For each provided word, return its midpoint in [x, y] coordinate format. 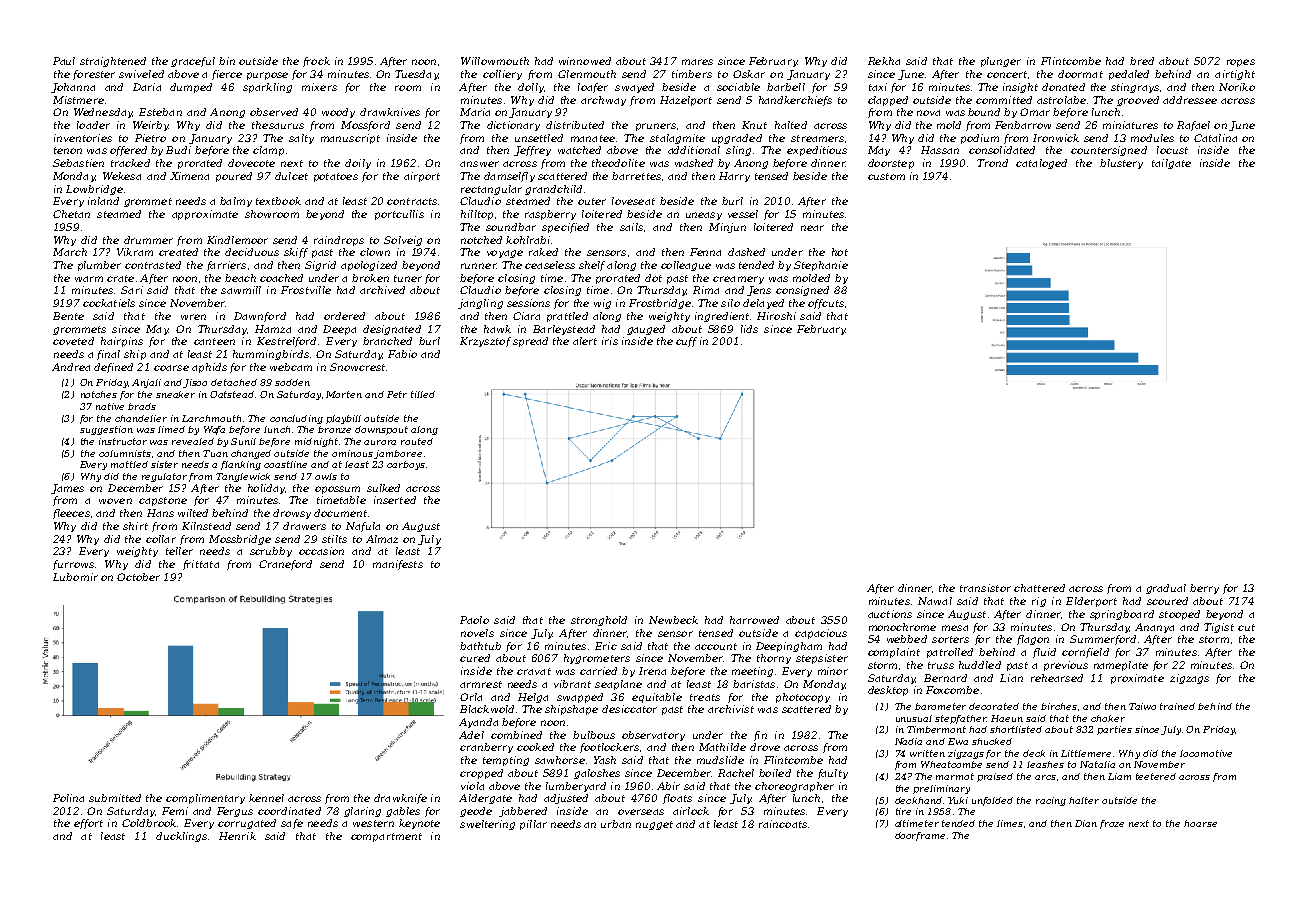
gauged [646, 330]
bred [1142, 61]
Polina [68, 798]
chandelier [141, 418]
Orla [471, 697]
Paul [64, 61]
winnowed [585, 61]
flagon [1033, 640]
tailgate [1171, 164]
